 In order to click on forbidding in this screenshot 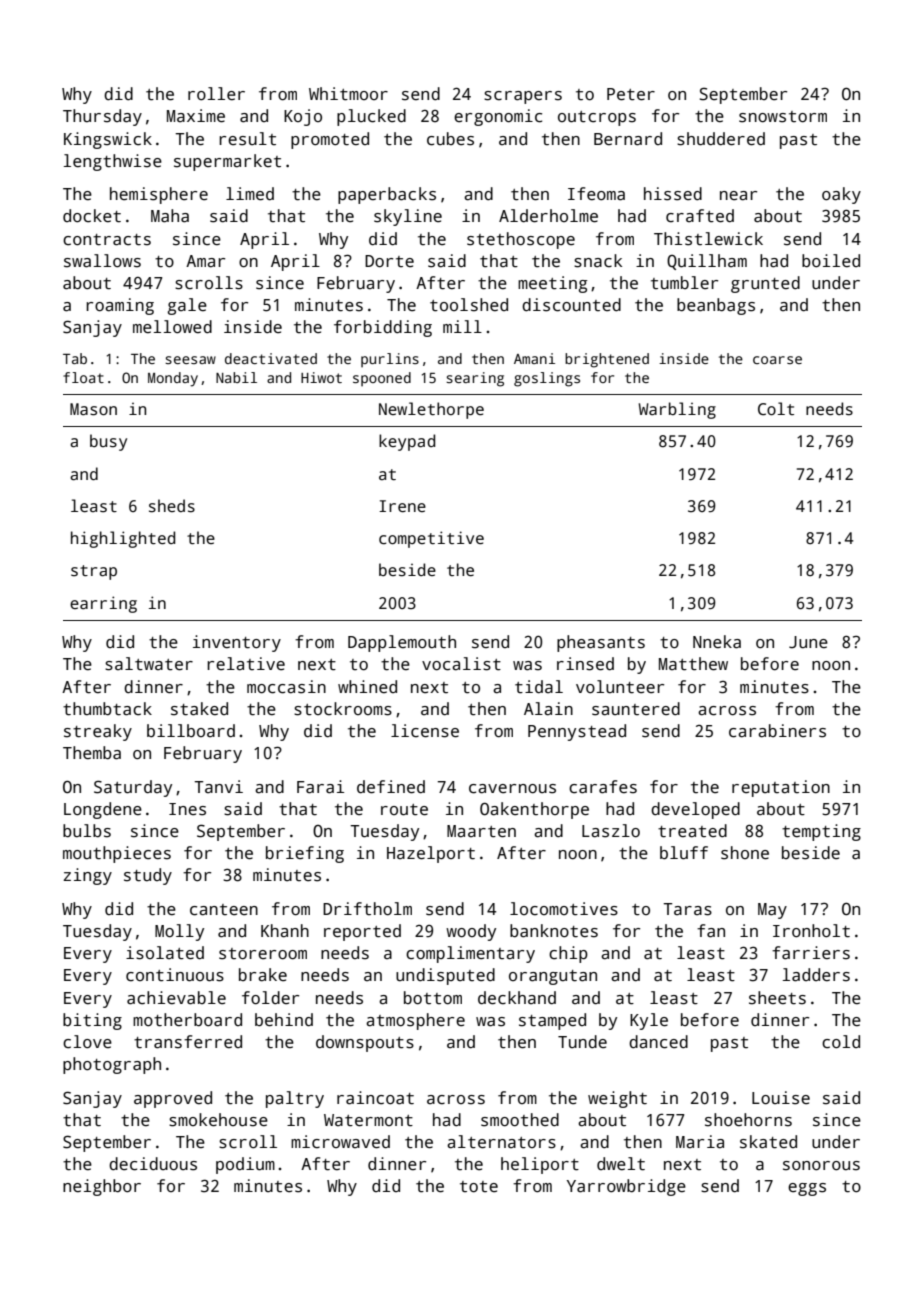, I will do `click(383, 328)`.
